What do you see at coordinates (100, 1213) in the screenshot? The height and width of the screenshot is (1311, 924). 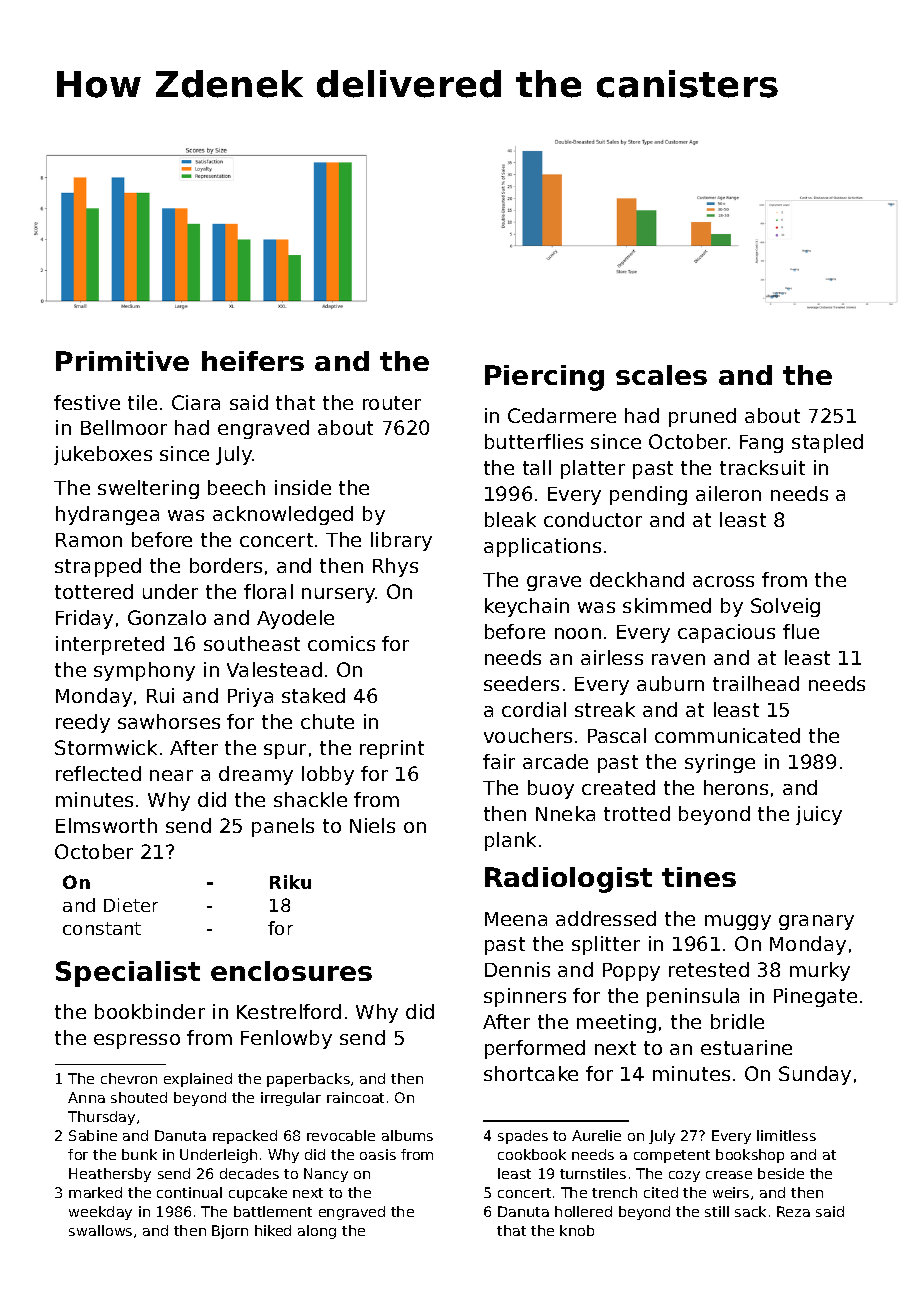 I see `weekday` at bounding box center [100, 1213].
